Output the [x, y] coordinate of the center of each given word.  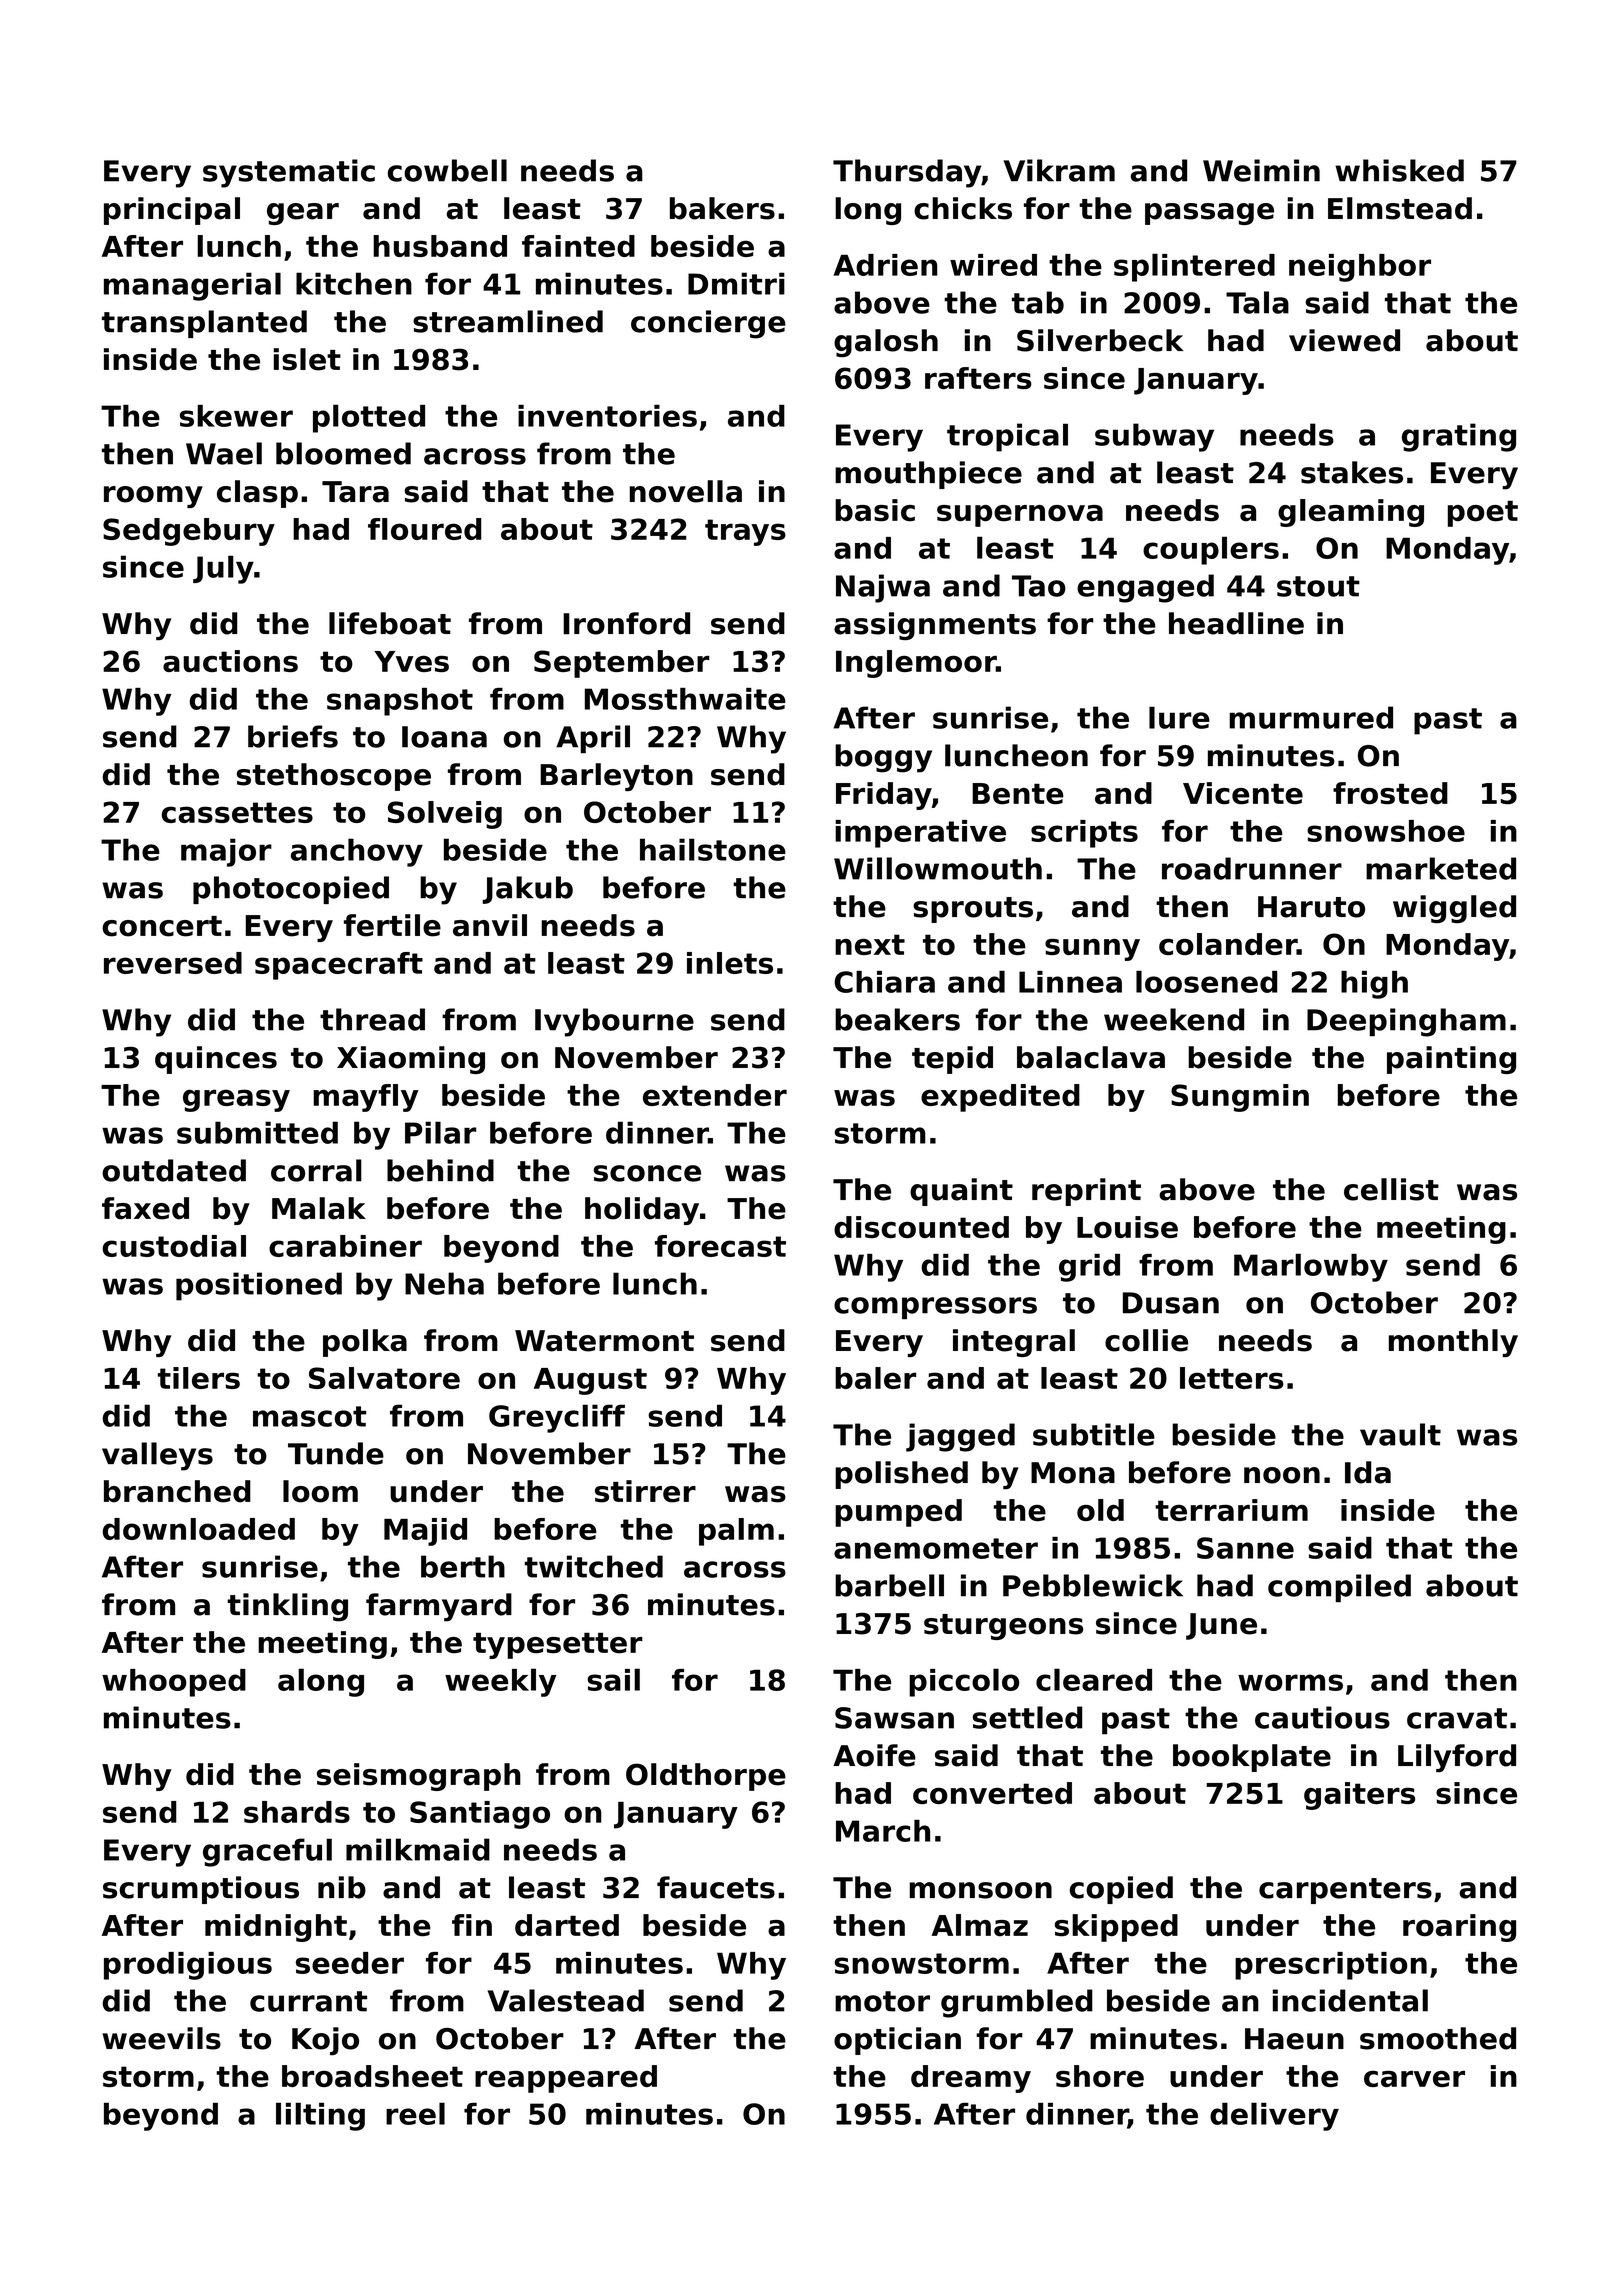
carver [1414, 2079]
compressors [935, 1308]
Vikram [1059, 170]
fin [472, 1925]
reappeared [566, 2079]
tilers [199, 1378]
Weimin [1261, 170]
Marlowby [1311, 1267]
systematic [289, 173]
